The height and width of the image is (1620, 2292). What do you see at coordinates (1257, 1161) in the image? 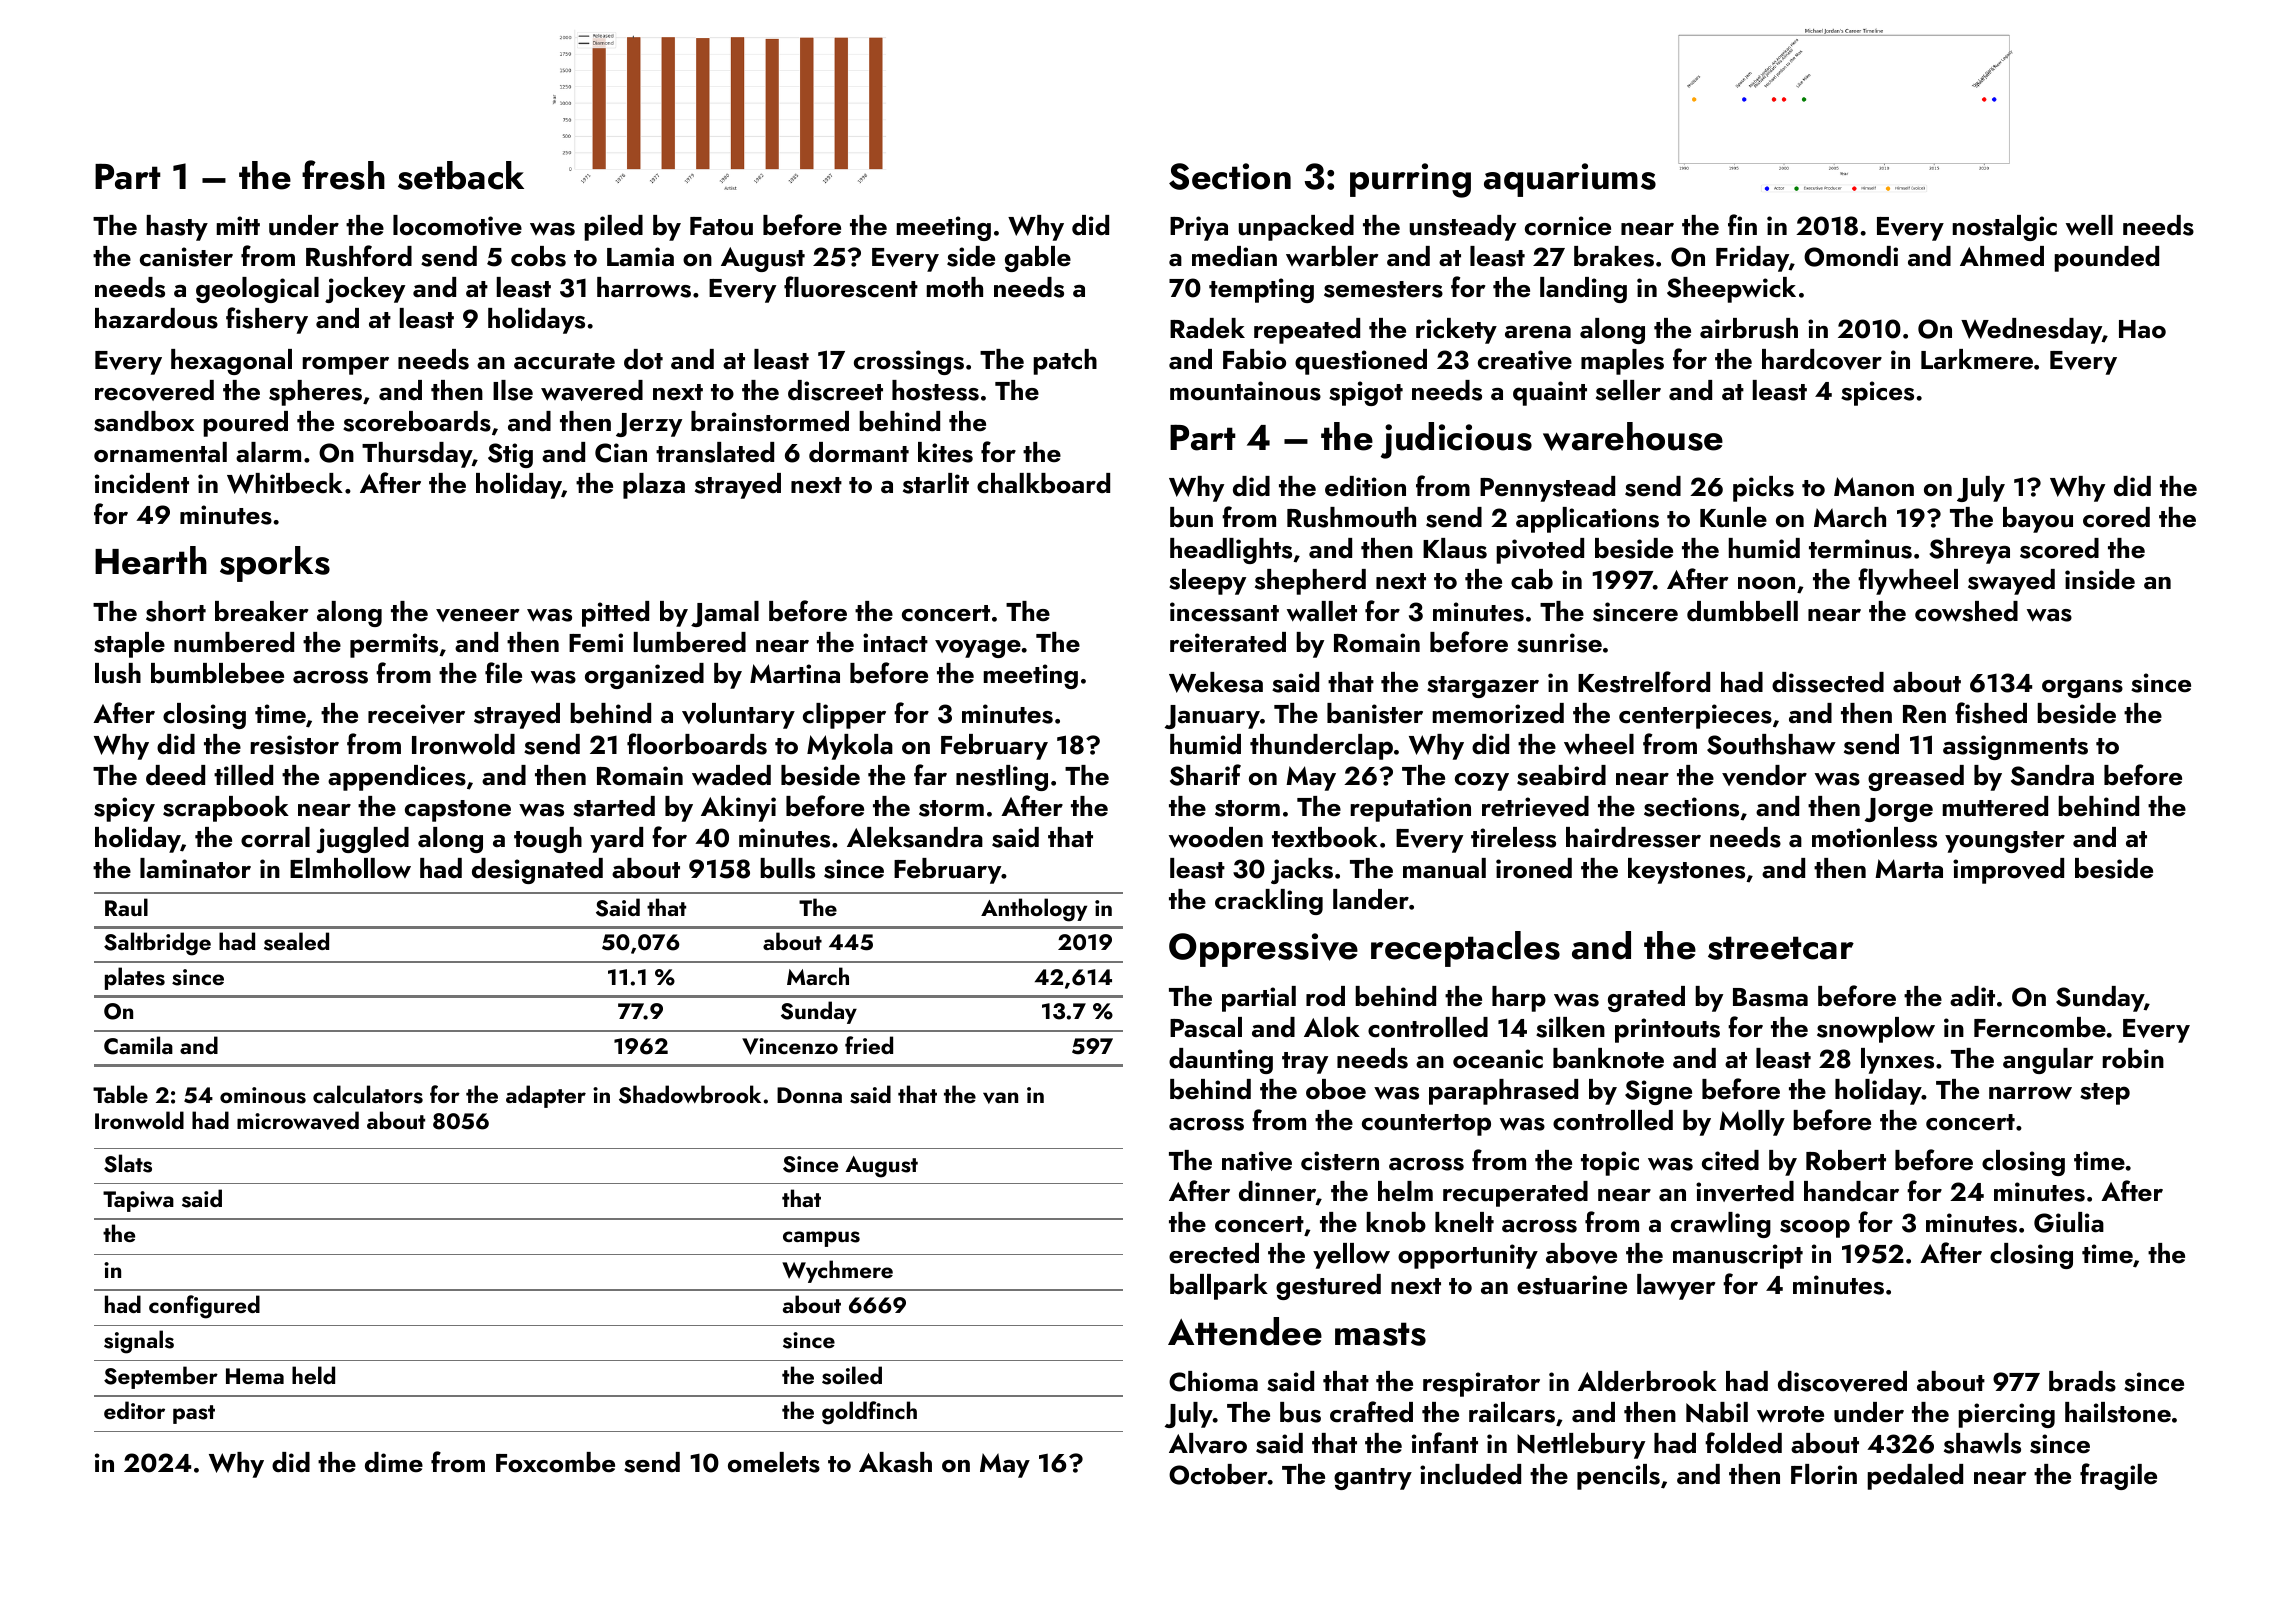
I see `native` at bounding box center [1257, 1161].
